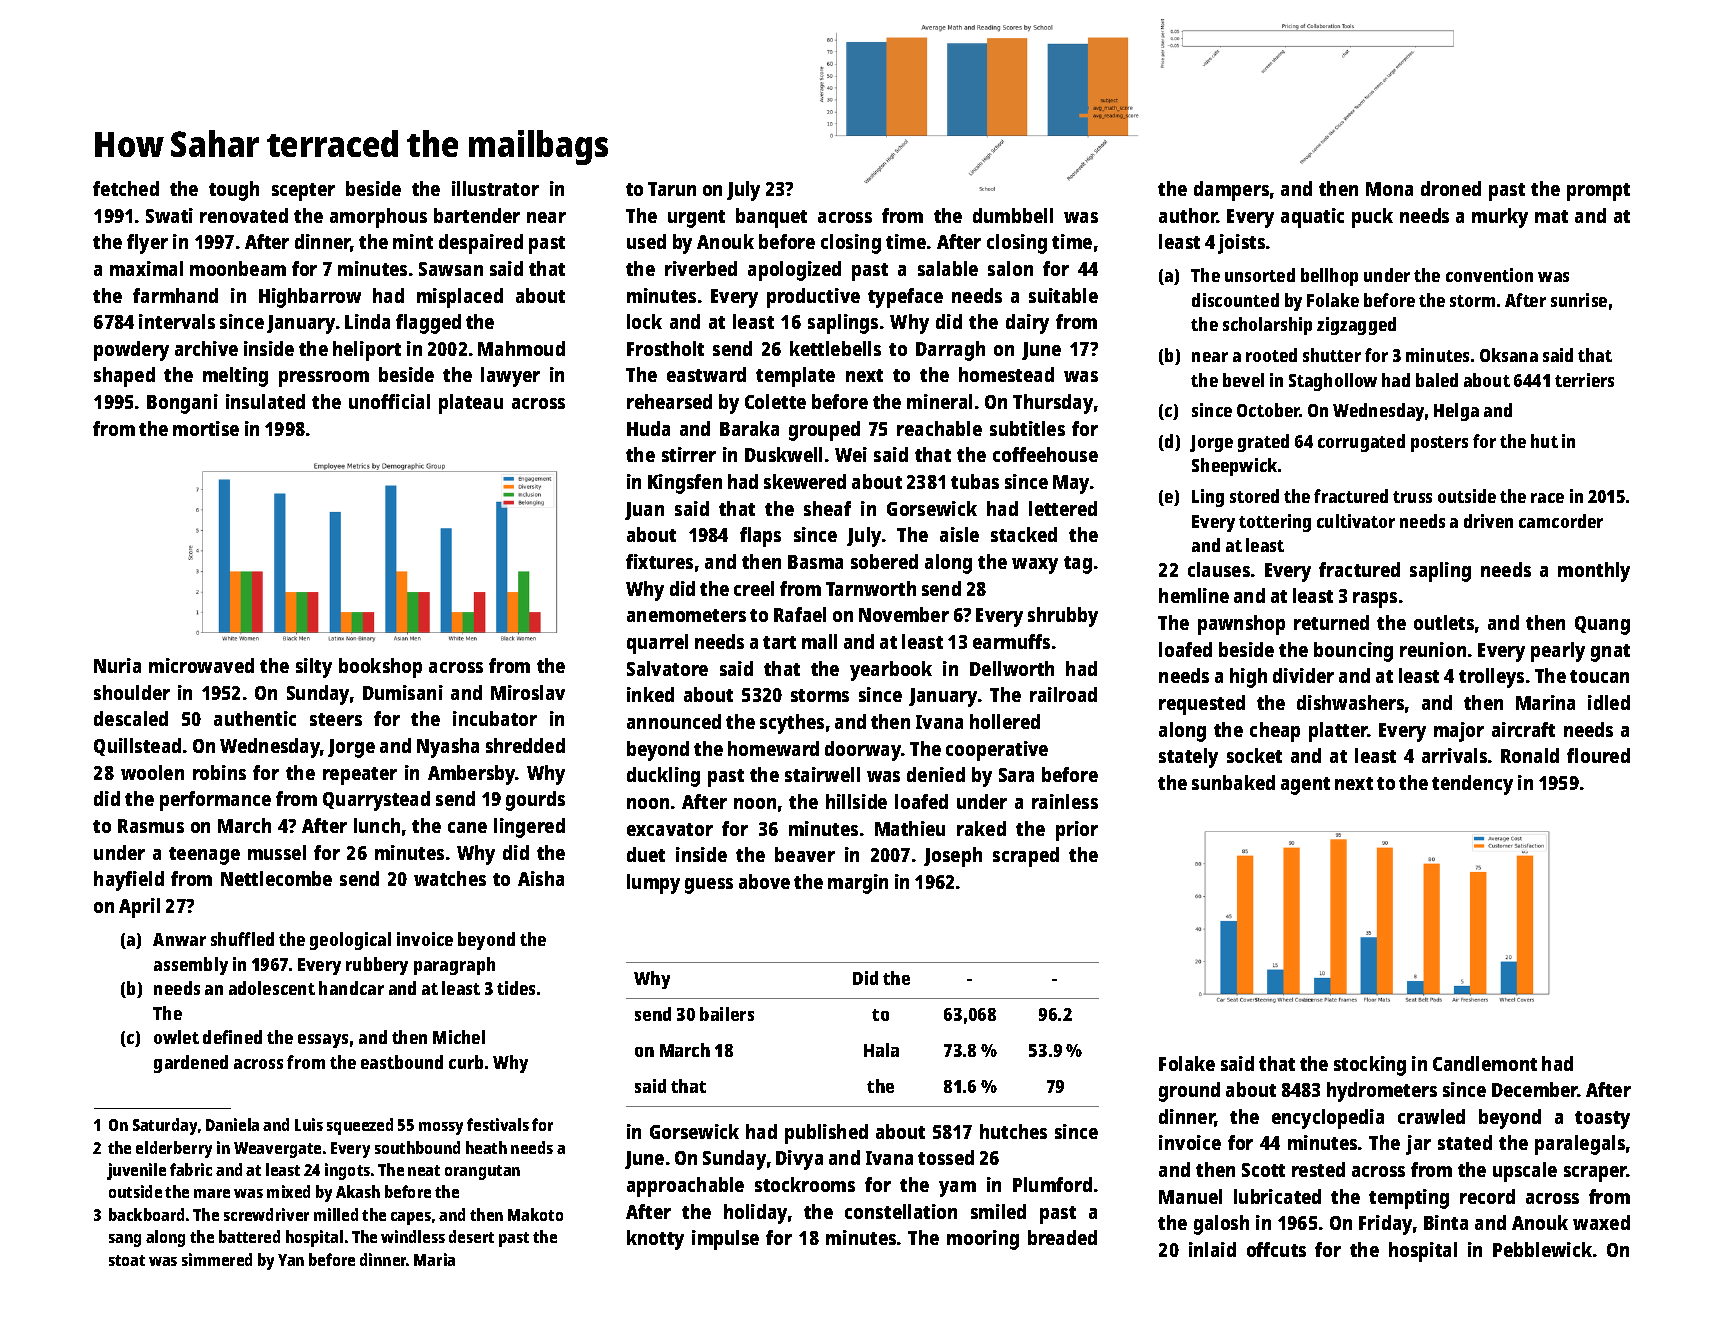  What do you see at coordinates (672, 189) in the document?
I see `Tarun` at bounding box center [672, 189].
